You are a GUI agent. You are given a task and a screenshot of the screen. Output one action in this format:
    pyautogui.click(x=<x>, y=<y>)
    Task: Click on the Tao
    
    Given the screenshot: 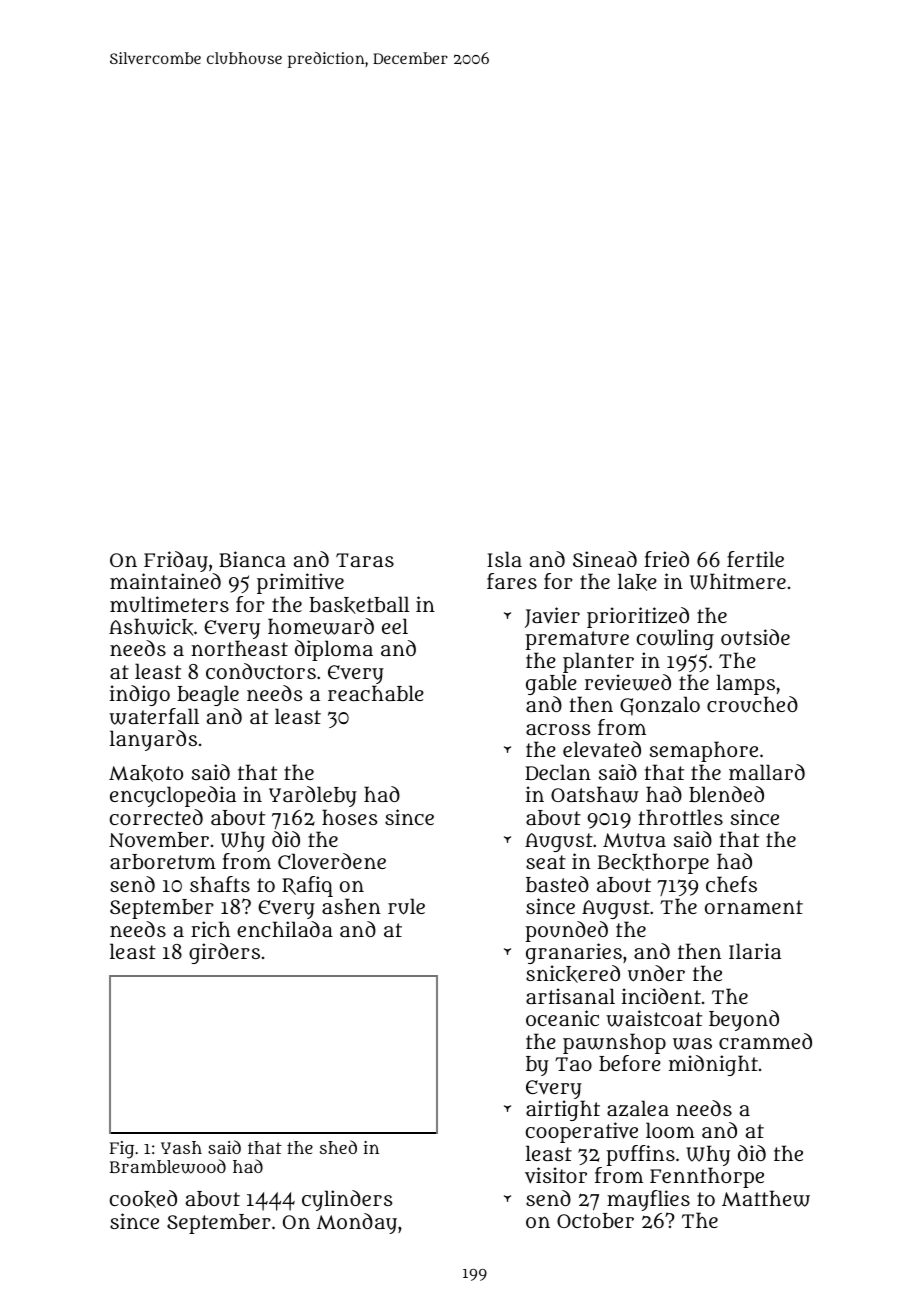 What is the action you would take?
    pyautogui.click(x=573, y=1064)
